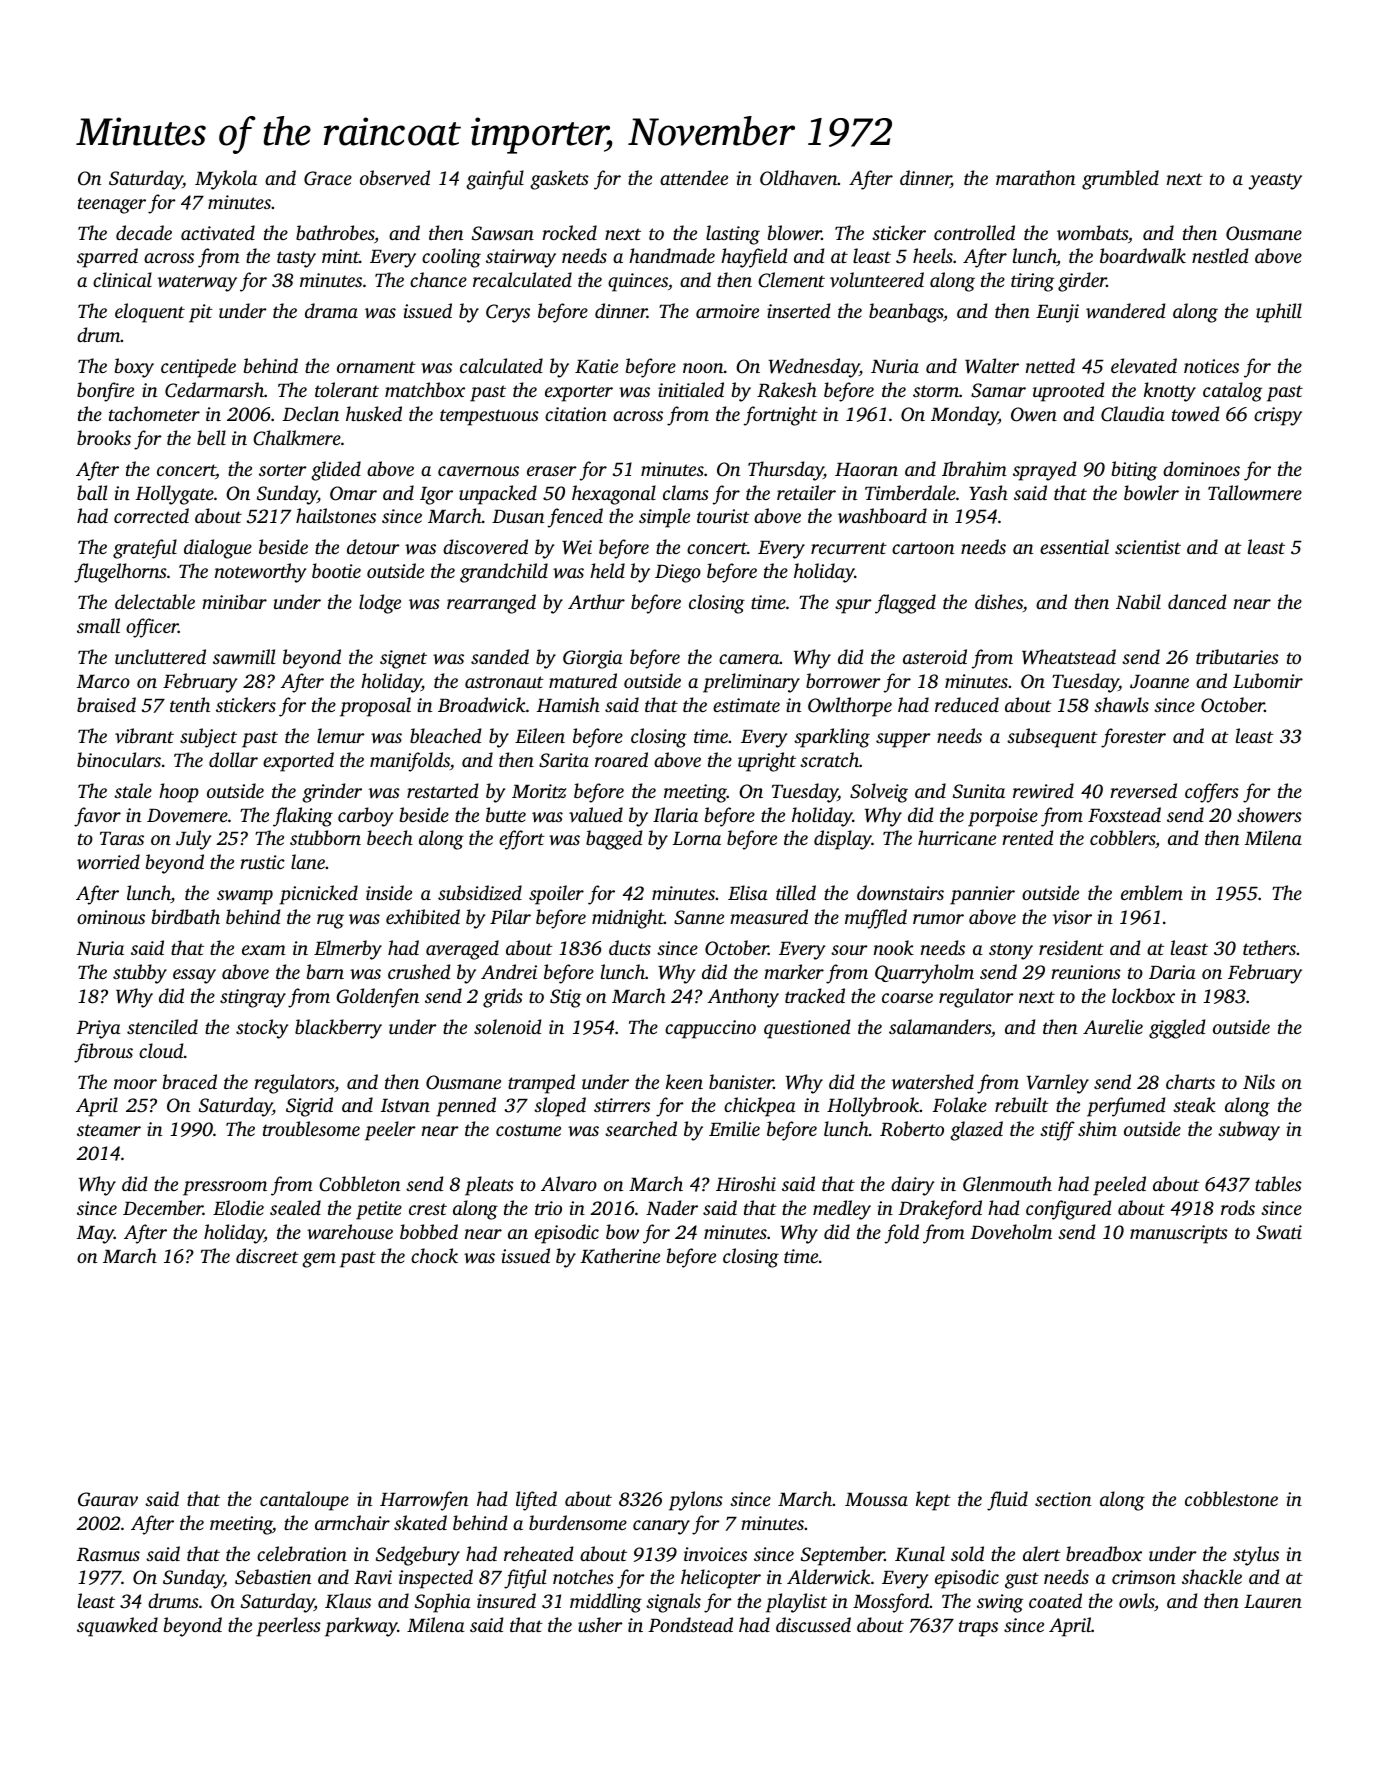 Image resolution: width=1379 pixels, height=1784 pixels. Describe the element at coordinates (288, 1627) in the screenshot. I see `peerless` at that location.
